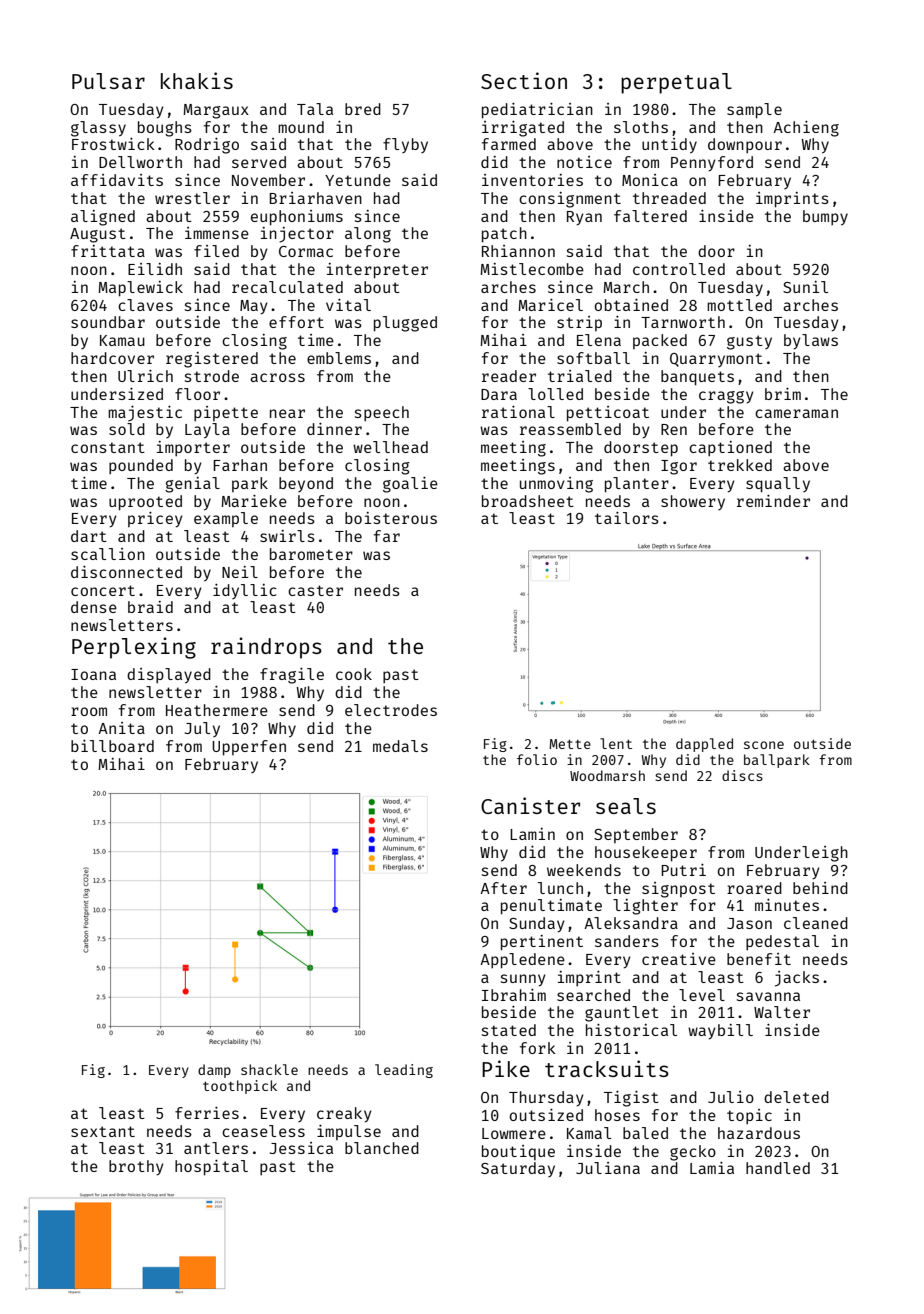 This screenshot has height=1314, width=924. Describe the element at coordinates (704, 745) in the screenshot. I see `dappled` at that location.
